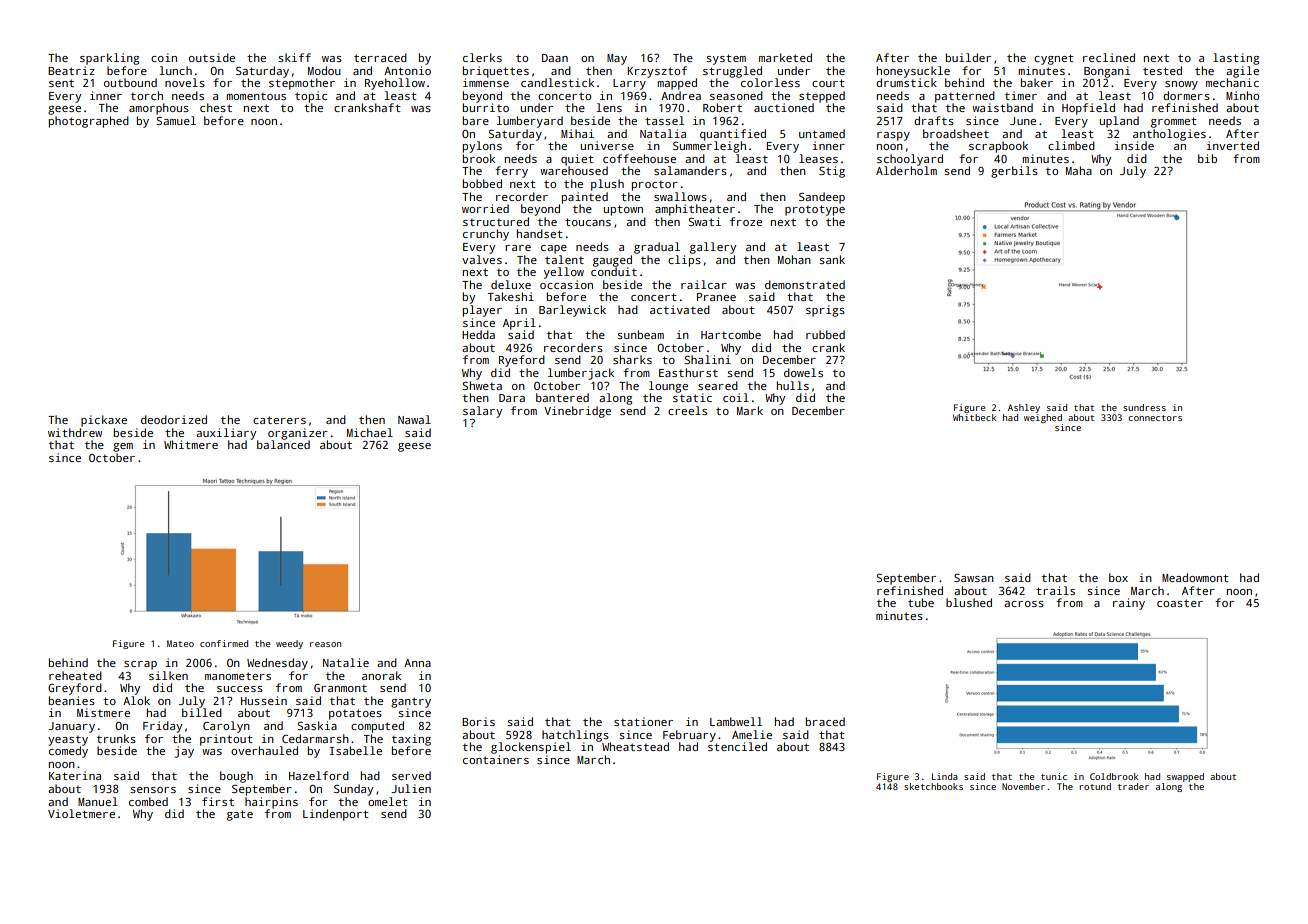 The image size is (1308, 924). What do you see at coordinates (184, 752) in the screenshot?
I see `jay` at bounding box center [184, 752].
